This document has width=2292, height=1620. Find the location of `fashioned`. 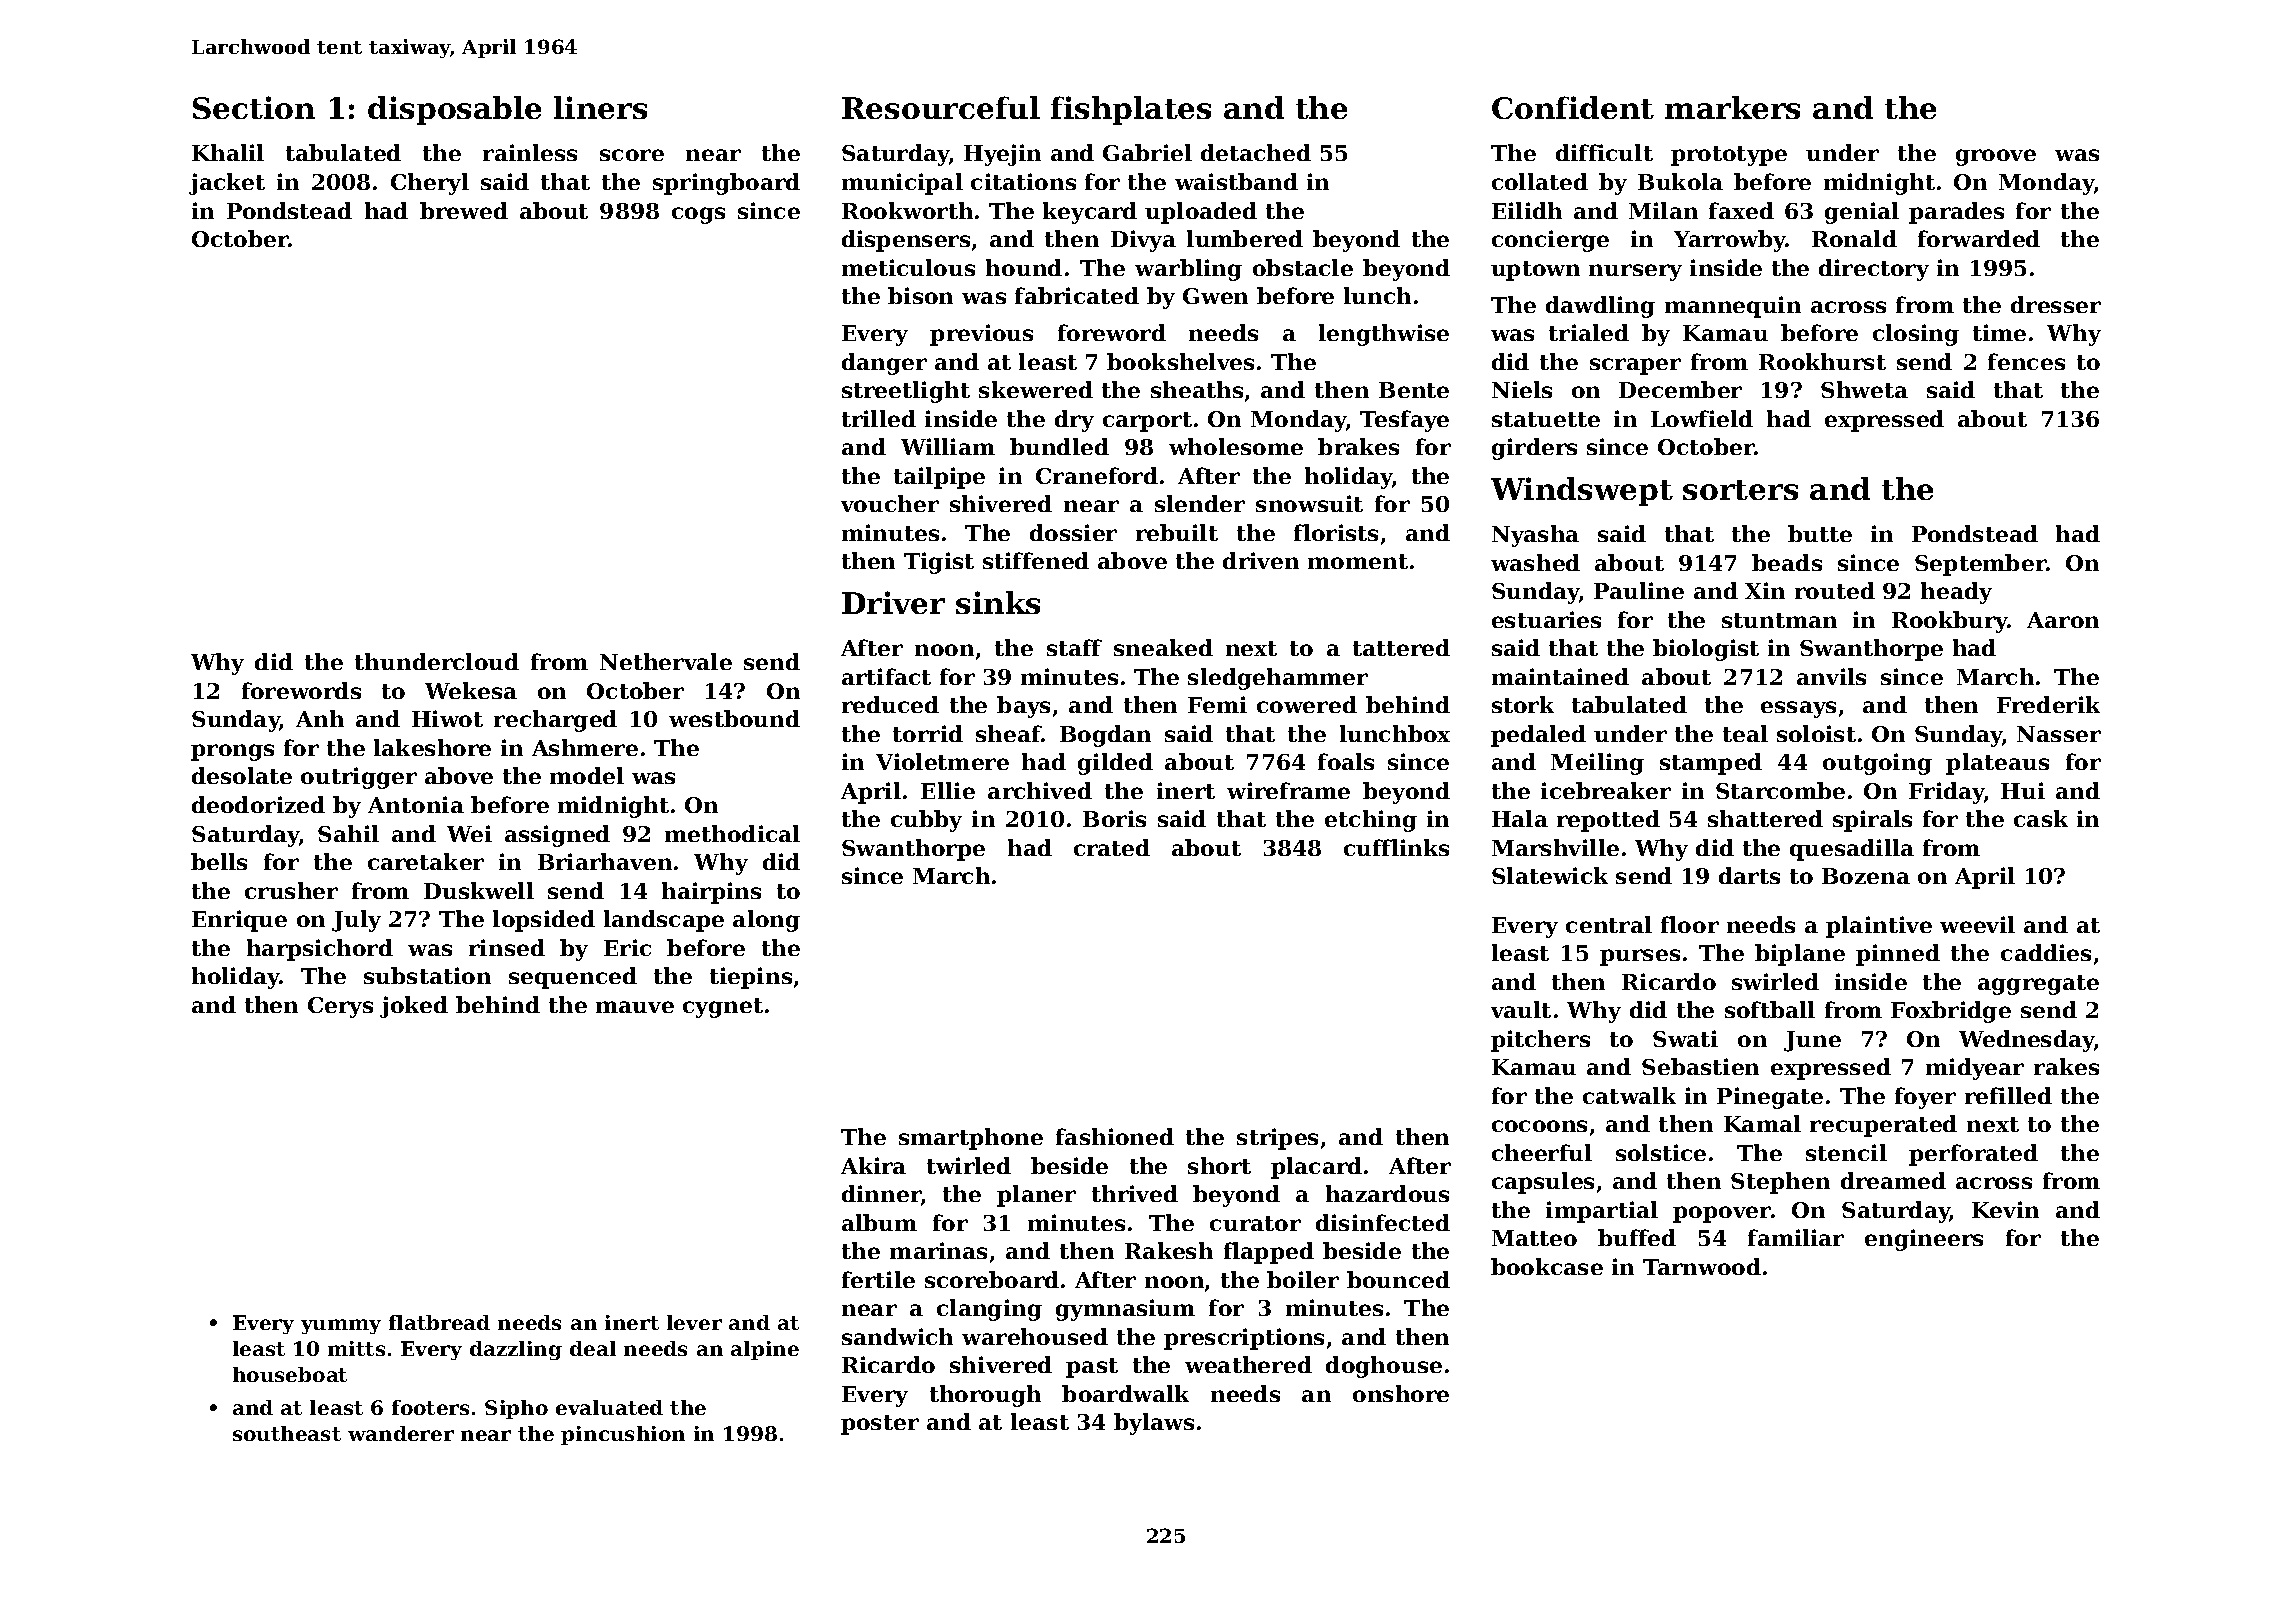

fashioned is located at coordinates (1115, 1136).
